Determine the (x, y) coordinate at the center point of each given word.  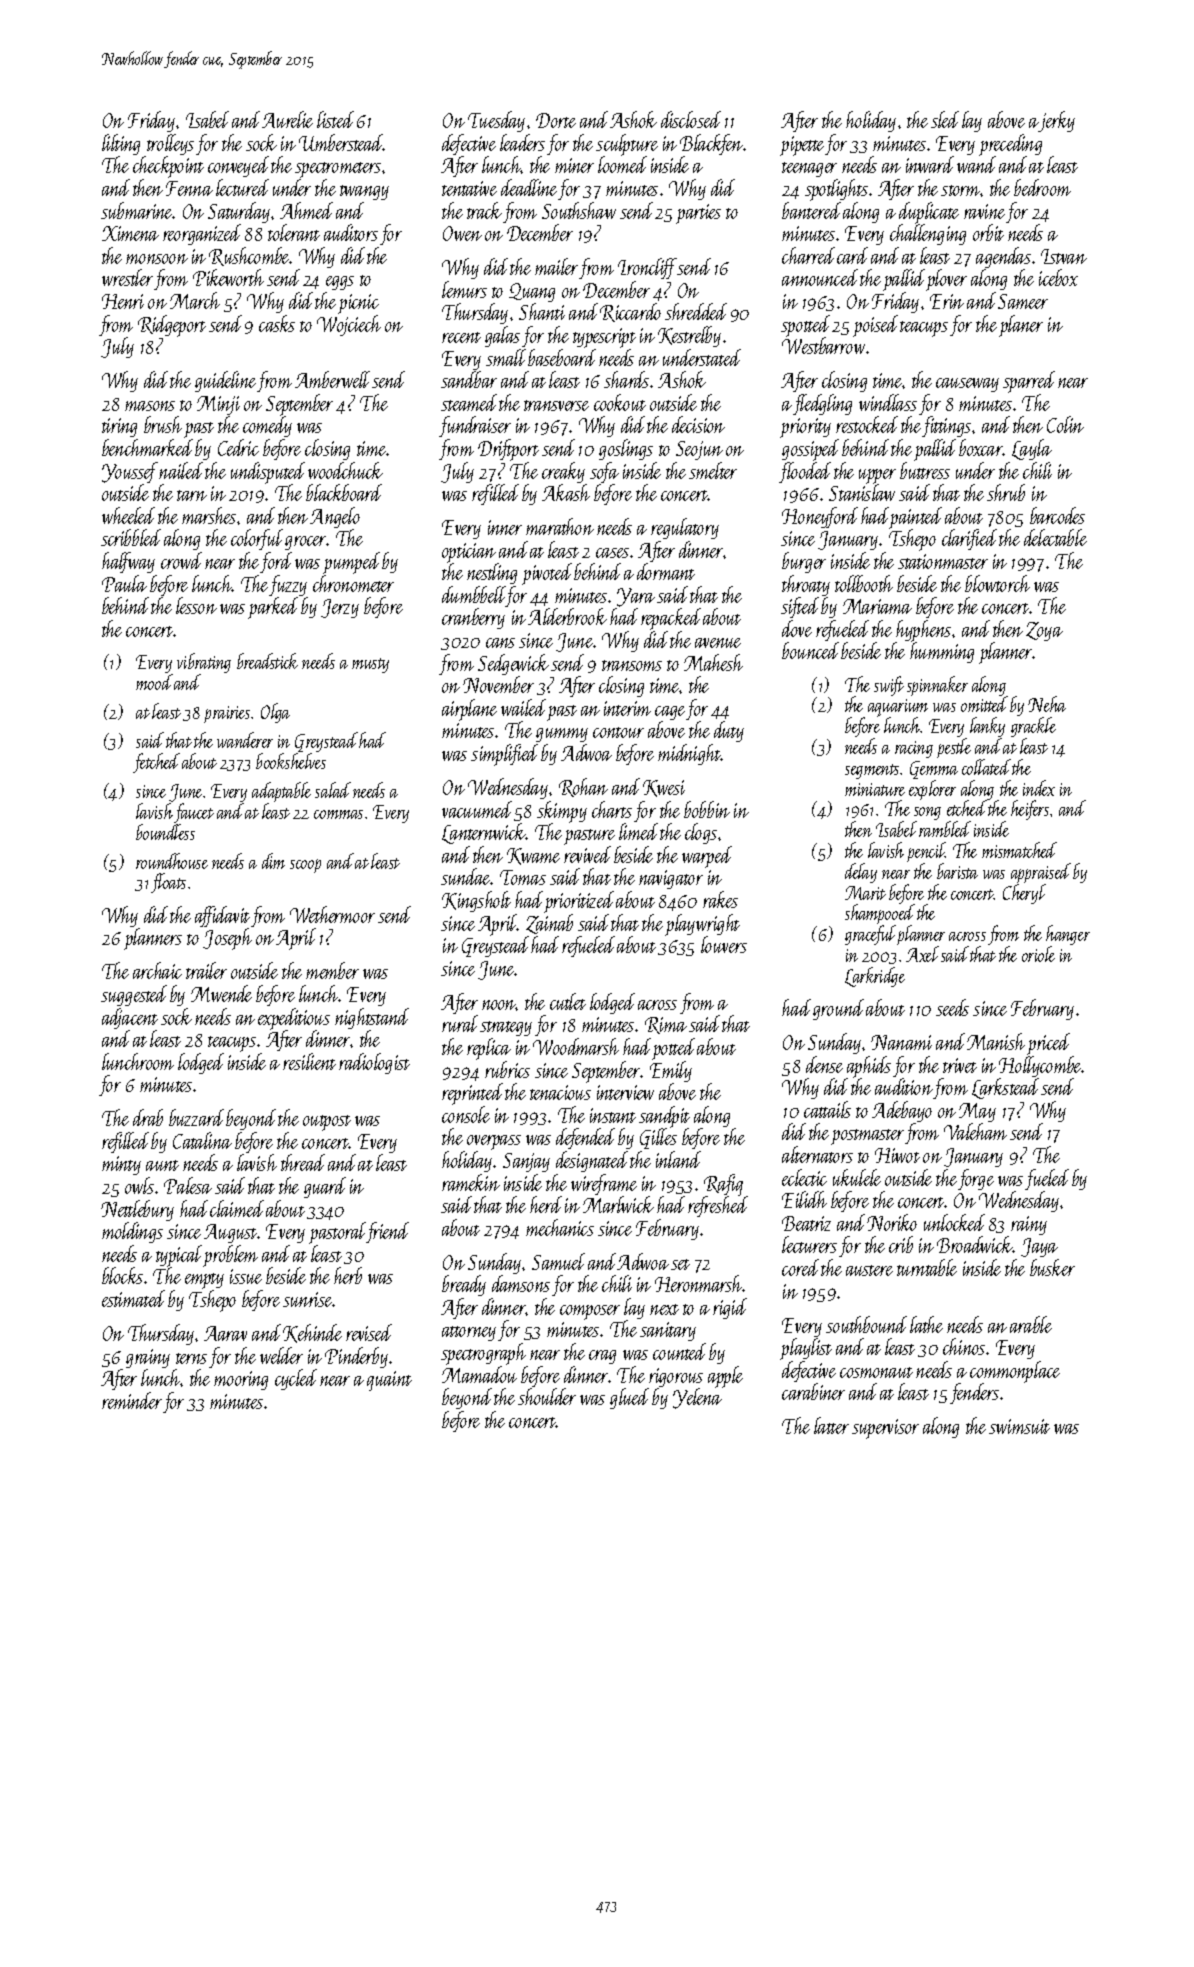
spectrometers (338, 170)
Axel (922, 954)
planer (1021, 326)
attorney (469, 1333)
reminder (132, 1400)
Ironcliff (648, 268)
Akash (566, 492)
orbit (988, 232)
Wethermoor (332, 914)
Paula (124, 583)
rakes (720, 899)
